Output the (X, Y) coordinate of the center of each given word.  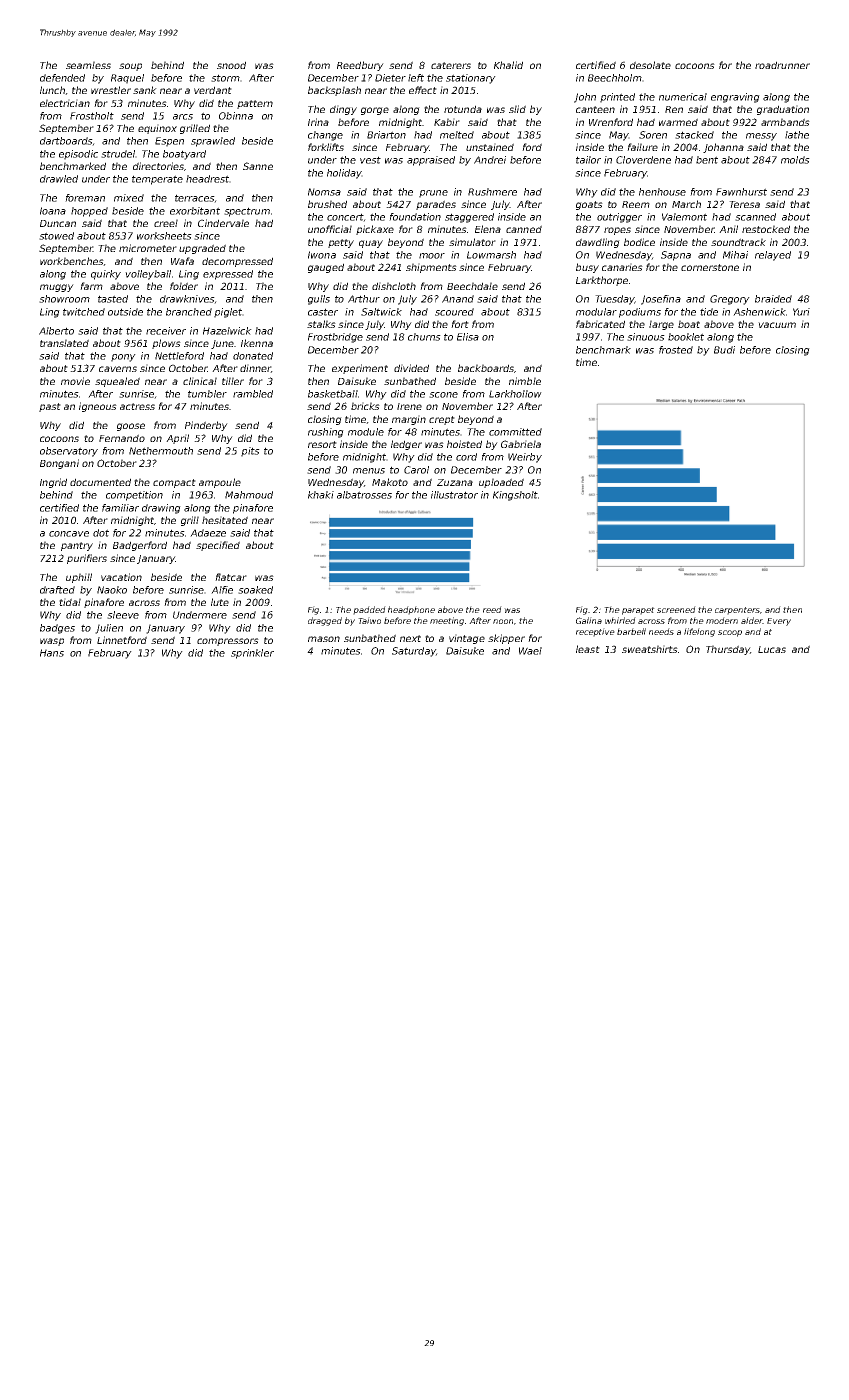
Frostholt (92, 116)
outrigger (619, 218)
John (585, 98)
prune (433, 194)
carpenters (737, 611)
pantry (77, 546)
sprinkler (252, 654)
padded (369, 610)
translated (64, 343)
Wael (530, 651)
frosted (676, 350)
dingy (343, 110)
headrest (207, 179)
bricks (365, 406)
